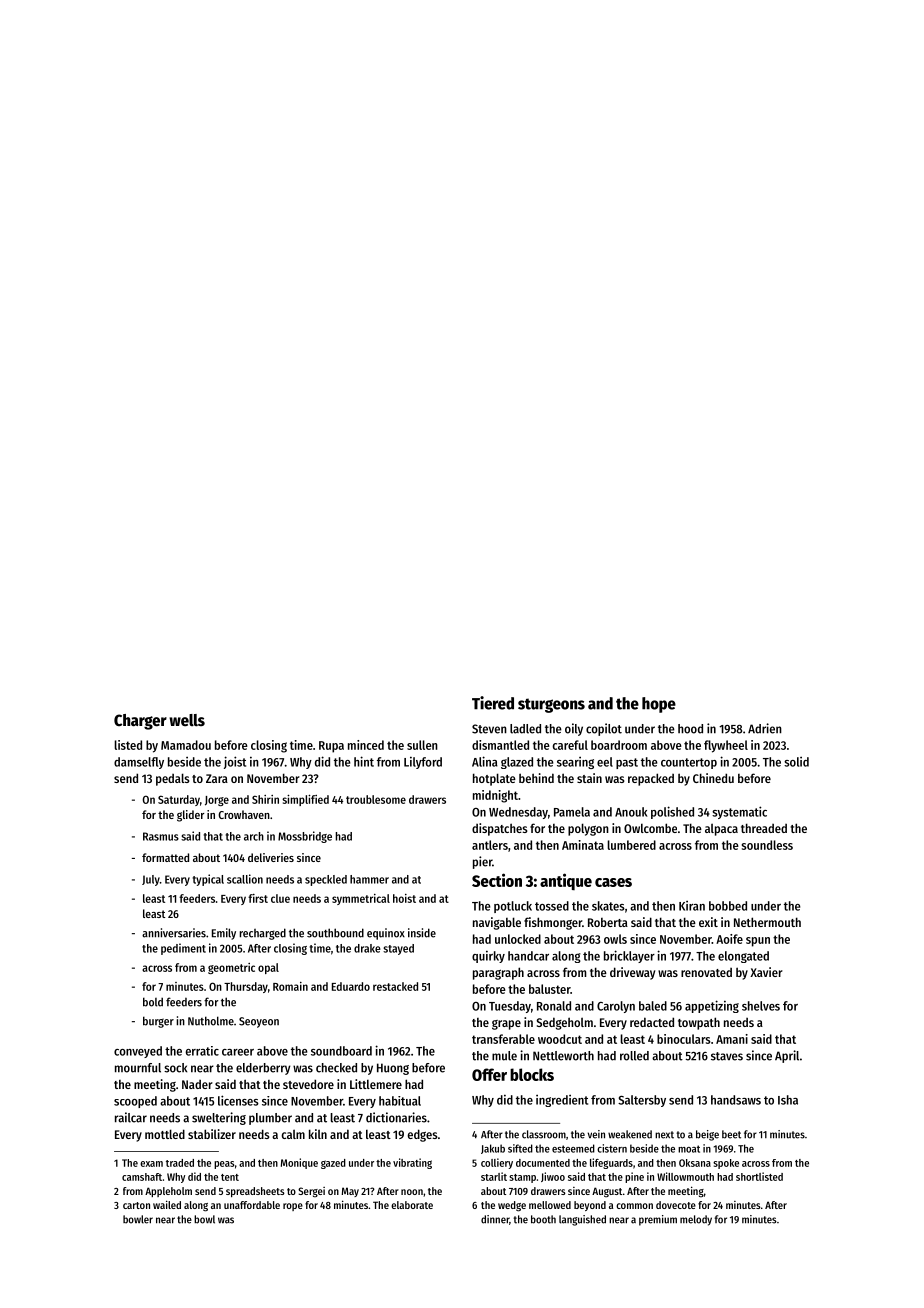  Describe the element at coordinates (493, 703) in the page. I see `Tiered` at that location.
